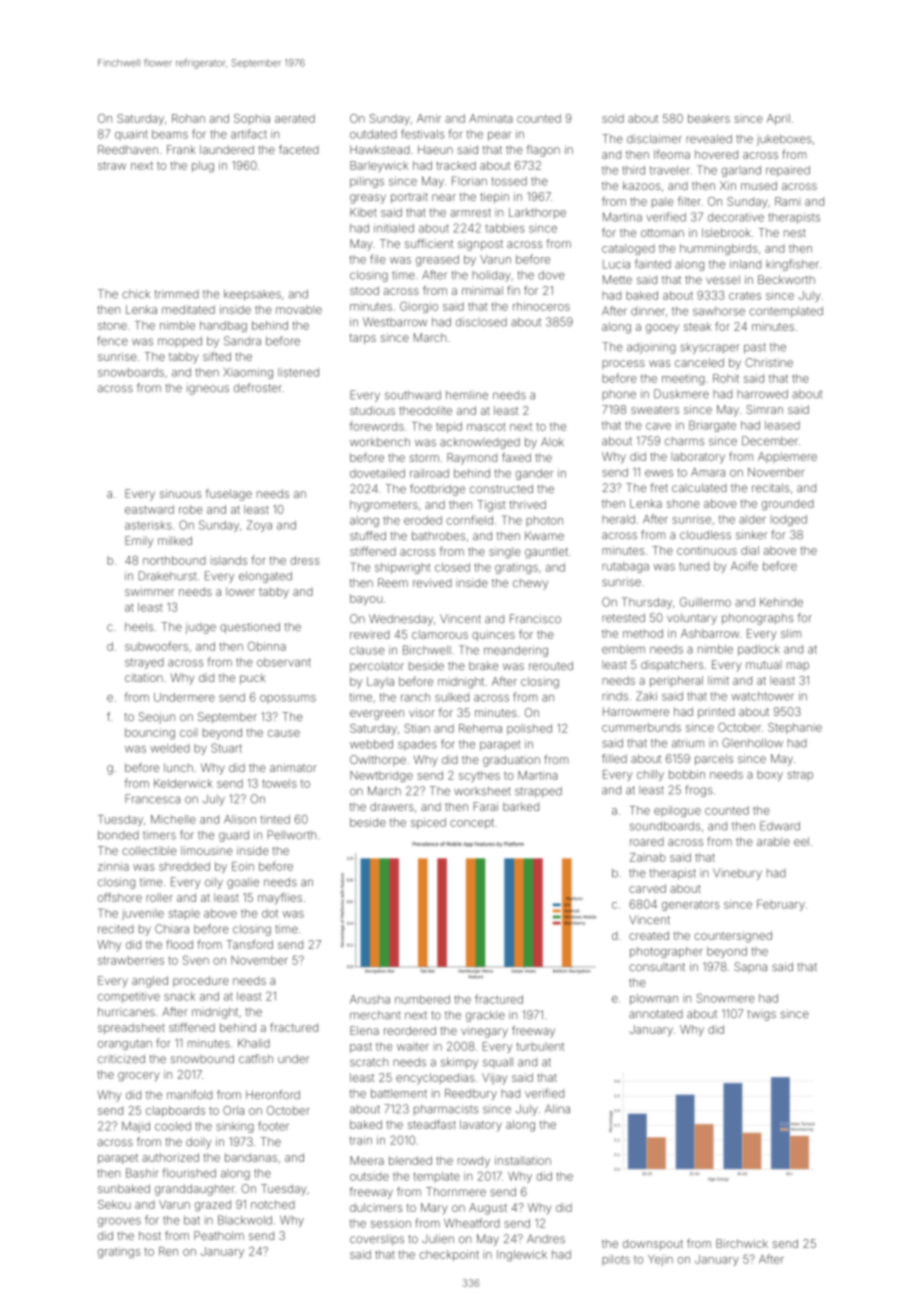  What do you see at coordinates (467, 395) in the screenshot?
I see `hemline` at bounding box center [467, 395].
